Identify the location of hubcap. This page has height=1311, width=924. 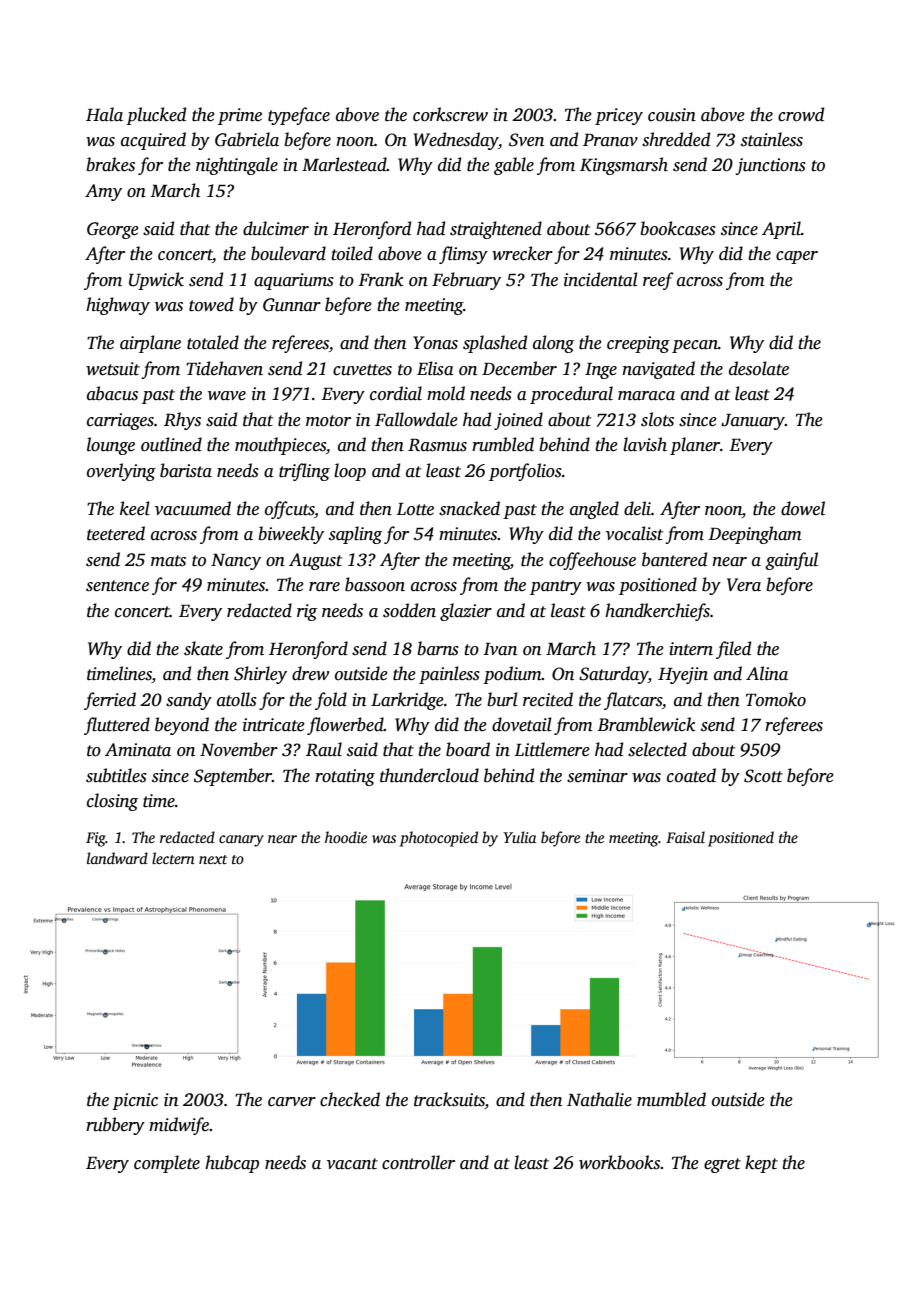
(232, 1164).
